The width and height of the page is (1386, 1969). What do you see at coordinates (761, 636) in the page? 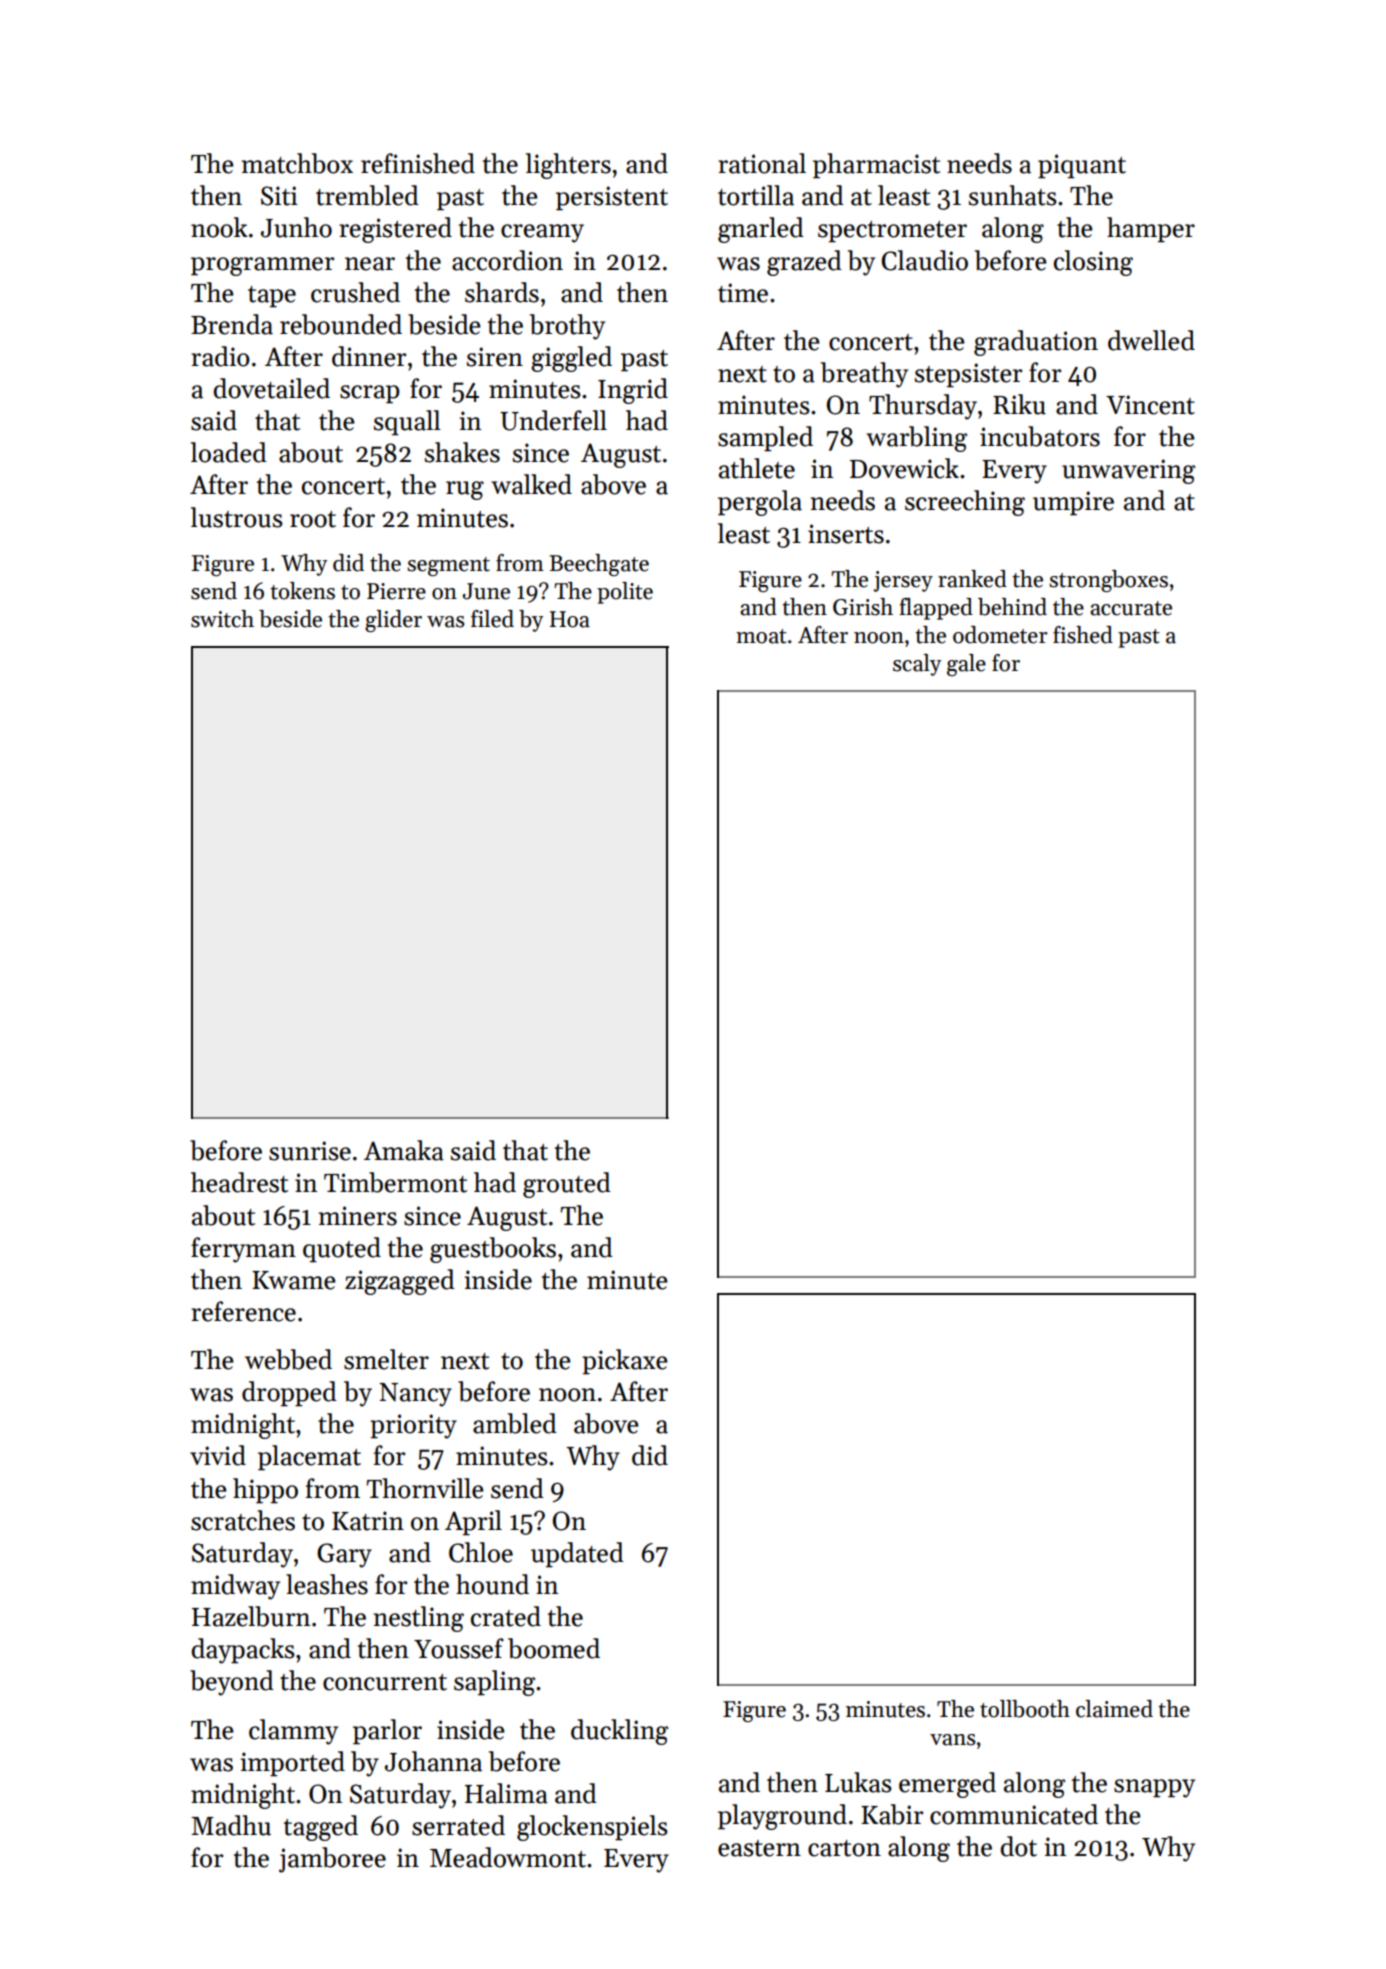
I see `moat` at bounding box center [761, 636].
